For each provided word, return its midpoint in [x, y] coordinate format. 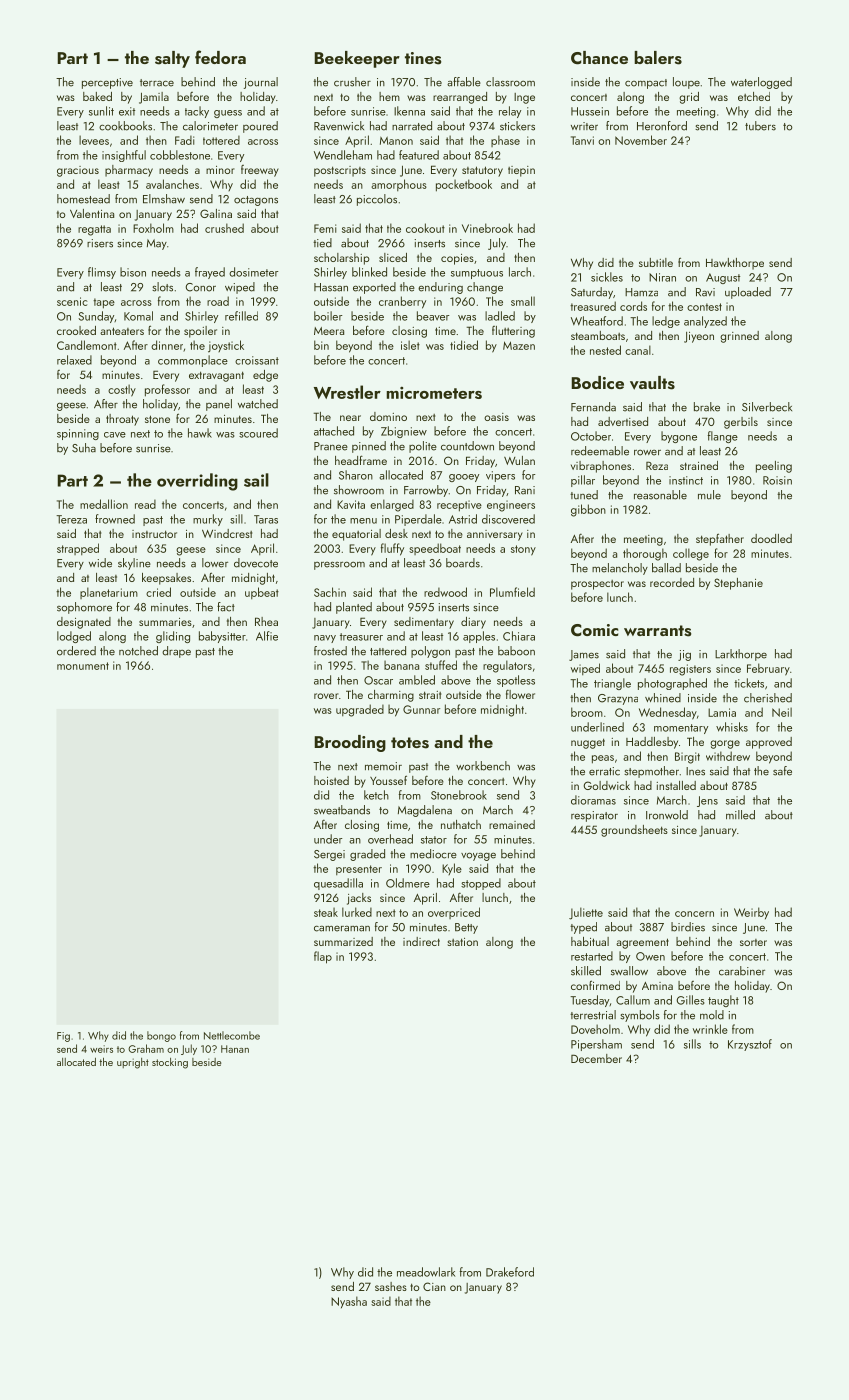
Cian [434, 1286]
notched [138, 651]
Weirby [751, 913]
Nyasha [349, 1302]
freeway [260, 171]
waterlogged [761, 83]
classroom [510, 82]
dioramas [593, 800]
